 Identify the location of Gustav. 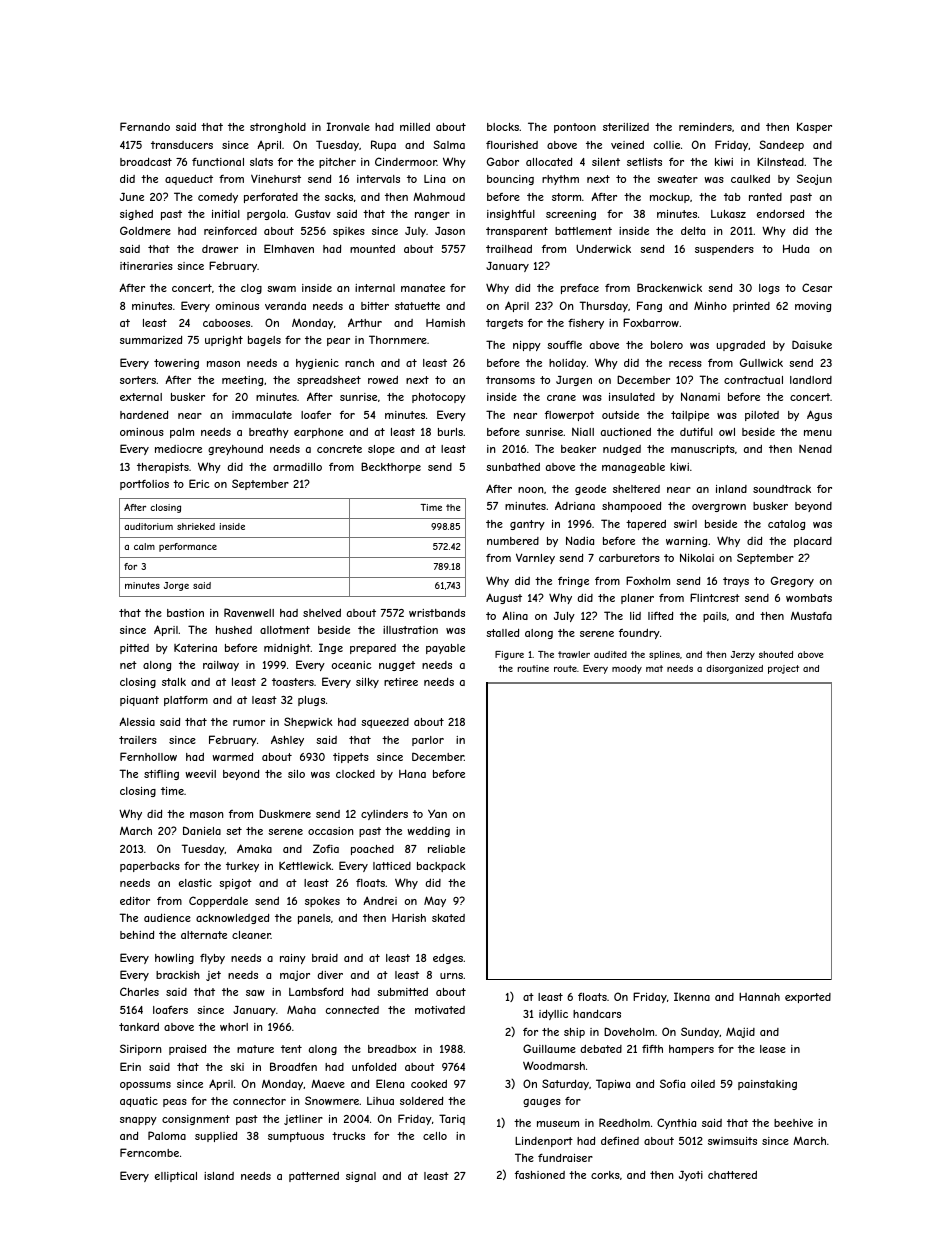
(313, 213).
